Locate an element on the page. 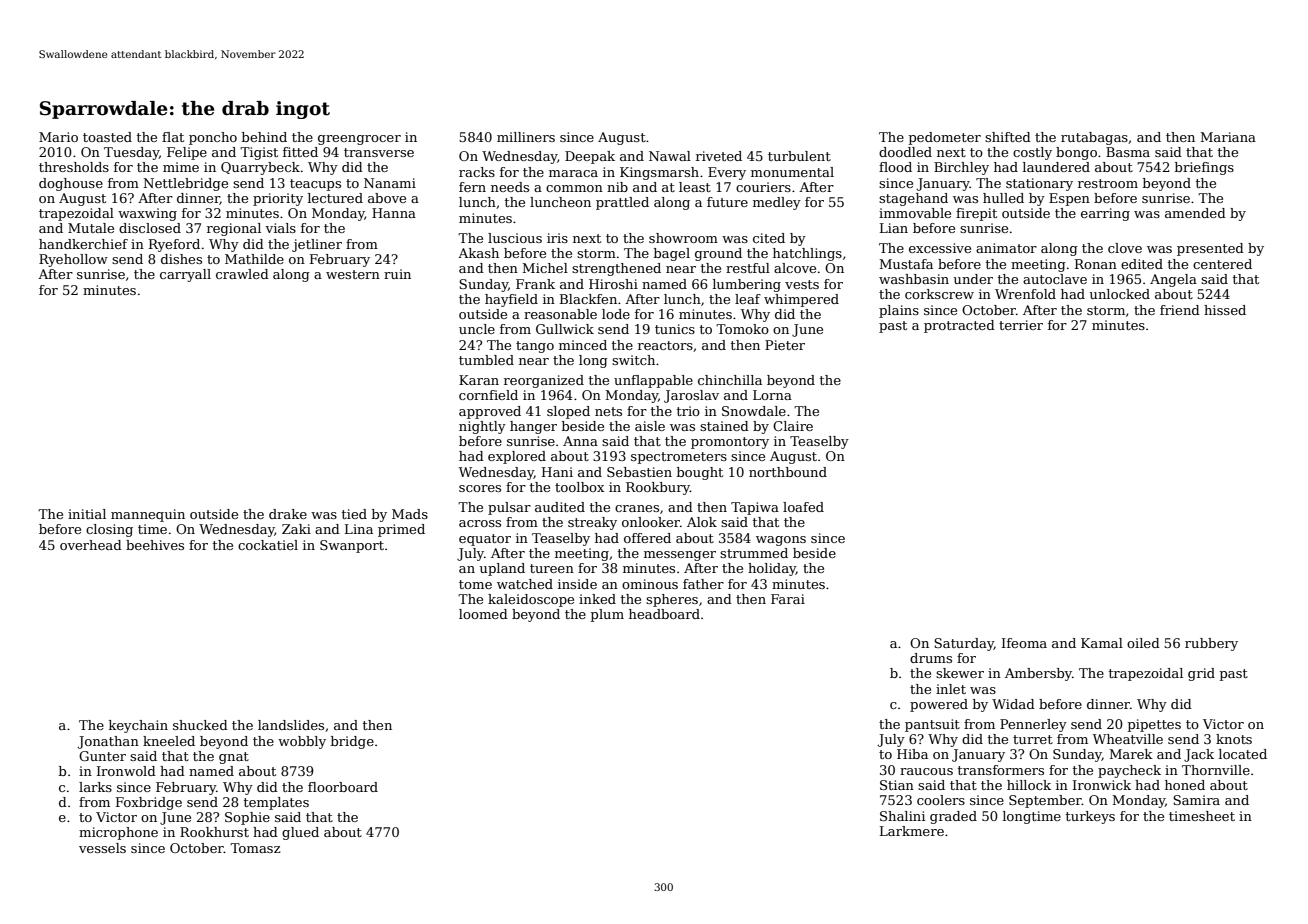  rubbery is located at coordinates (1211, 644).
